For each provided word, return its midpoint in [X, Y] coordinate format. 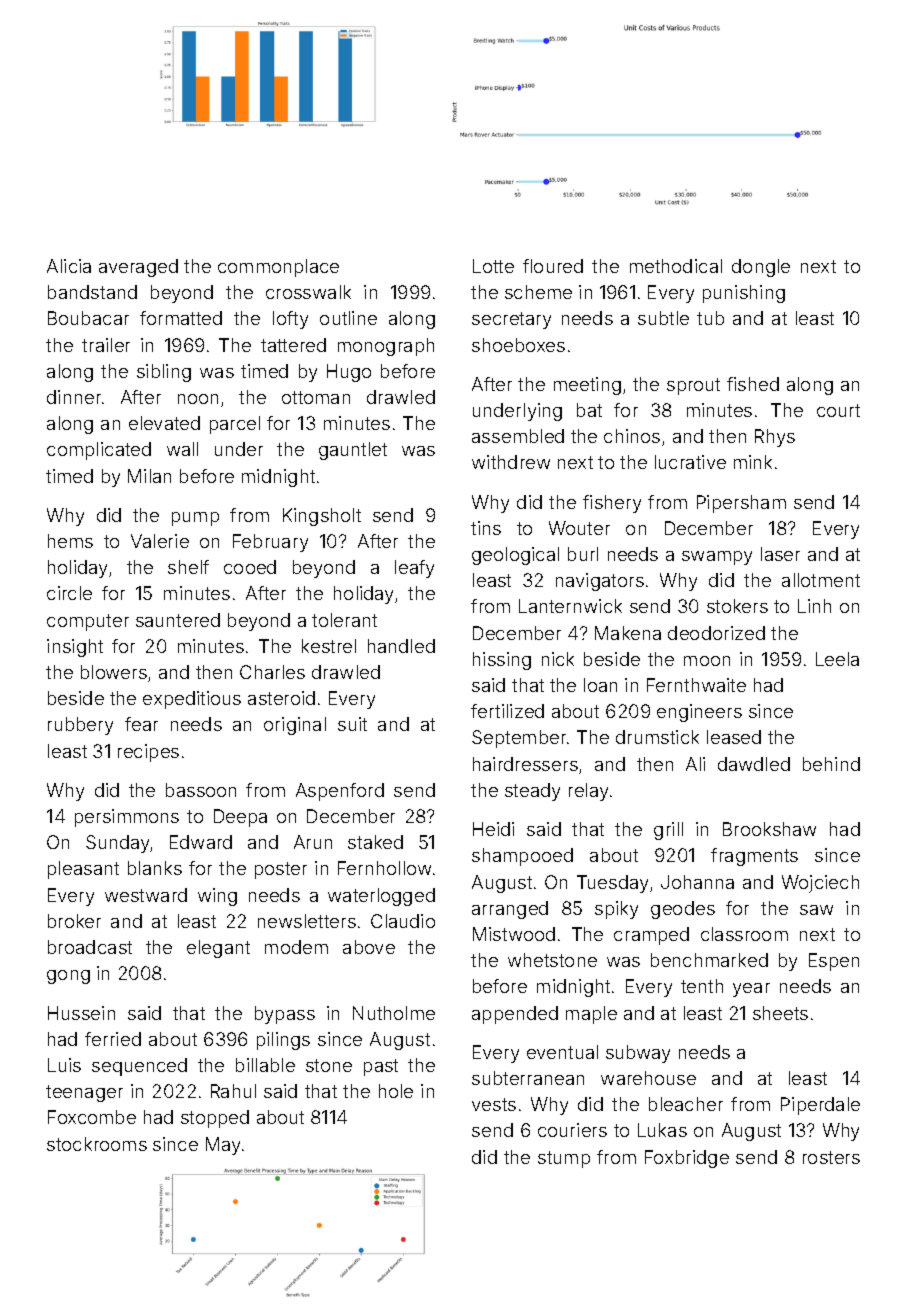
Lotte [493, 266]
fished [753, 384]
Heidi [493, 829]
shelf [188, 567]
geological [515, 556]
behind [831, 764]
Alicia [69, 266]
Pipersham [741, 504]
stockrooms [97, 1144]
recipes [148, 753]
